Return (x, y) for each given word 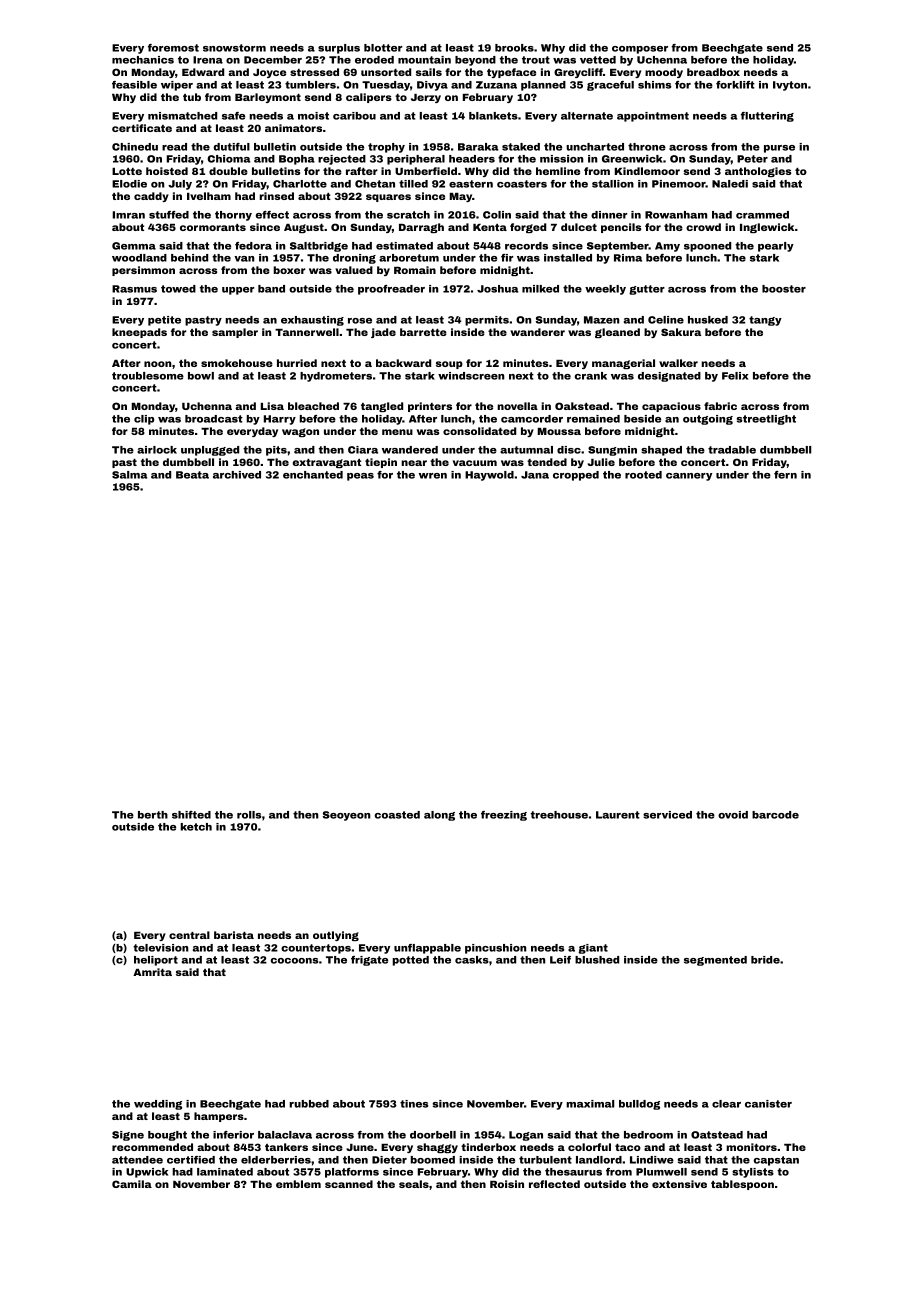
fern (785, 475)
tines (414, 1104)
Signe (128, 1136)
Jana (535, 475)
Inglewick (767, 228)
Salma (129, 475)
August (304, 228)
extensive (679, 1184)
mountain (424, 60)
